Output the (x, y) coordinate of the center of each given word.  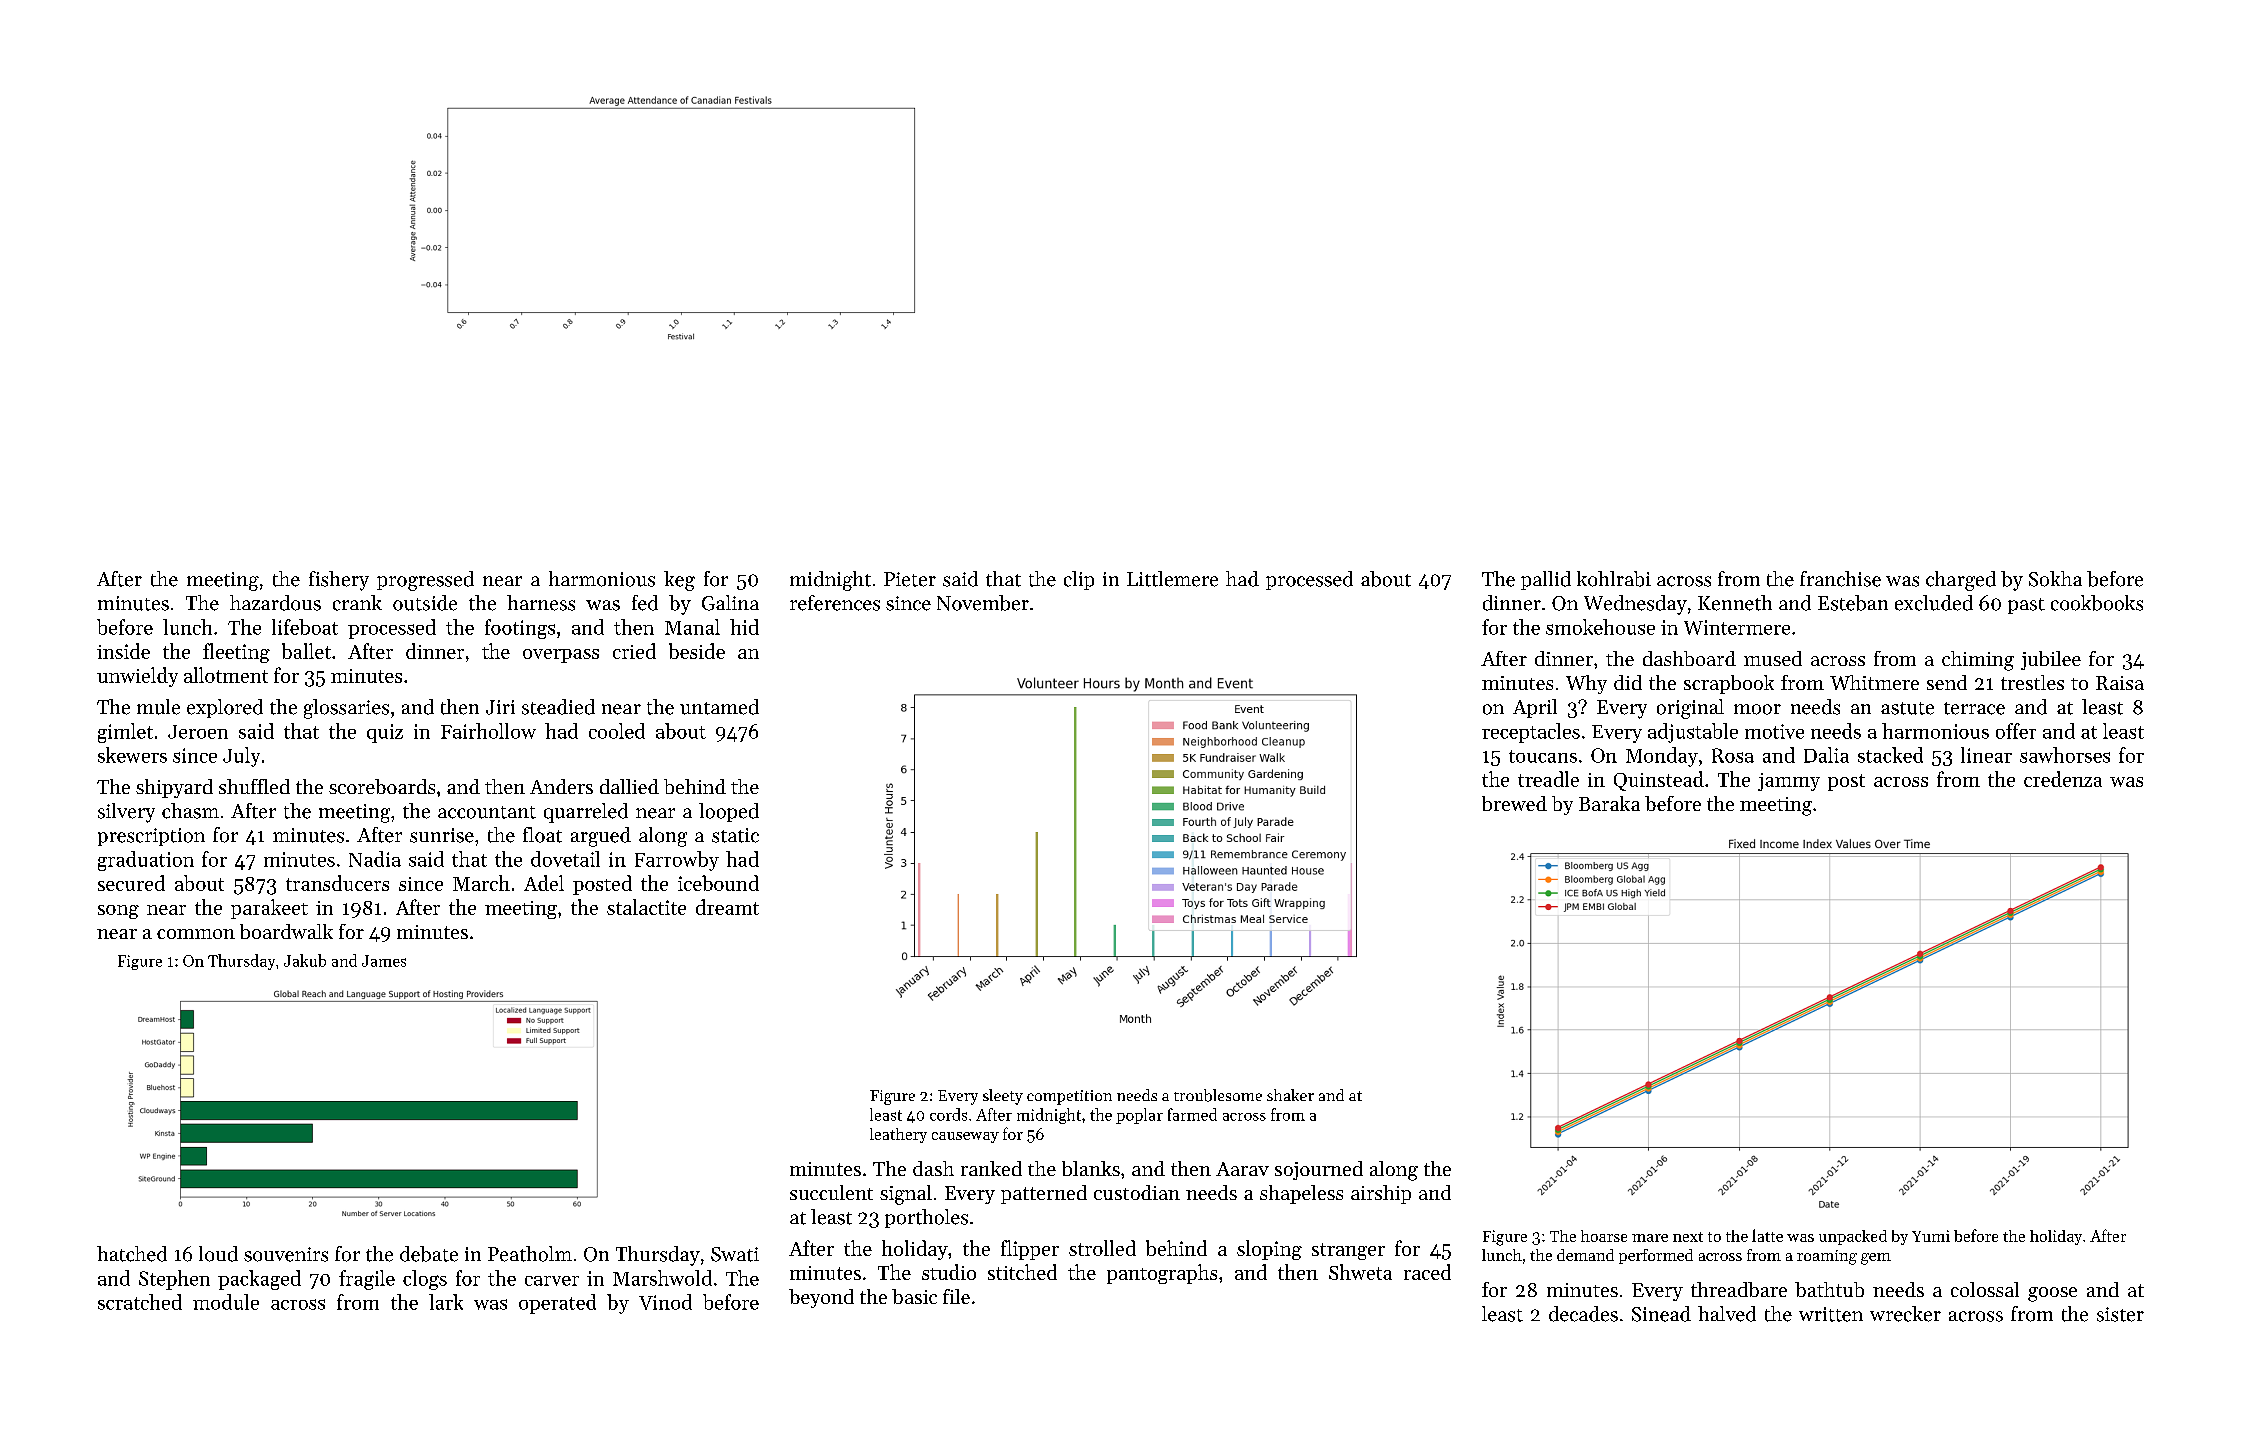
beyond (821, 1298)
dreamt (727, 907)
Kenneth (1735, 603)
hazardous (275, 603)
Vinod (665, 1302)
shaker (1290, 1095)
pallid (1546, 580)
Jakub (305, 960)
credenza (2063, 779)
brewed (1514, 803)
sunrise (442, 835)
